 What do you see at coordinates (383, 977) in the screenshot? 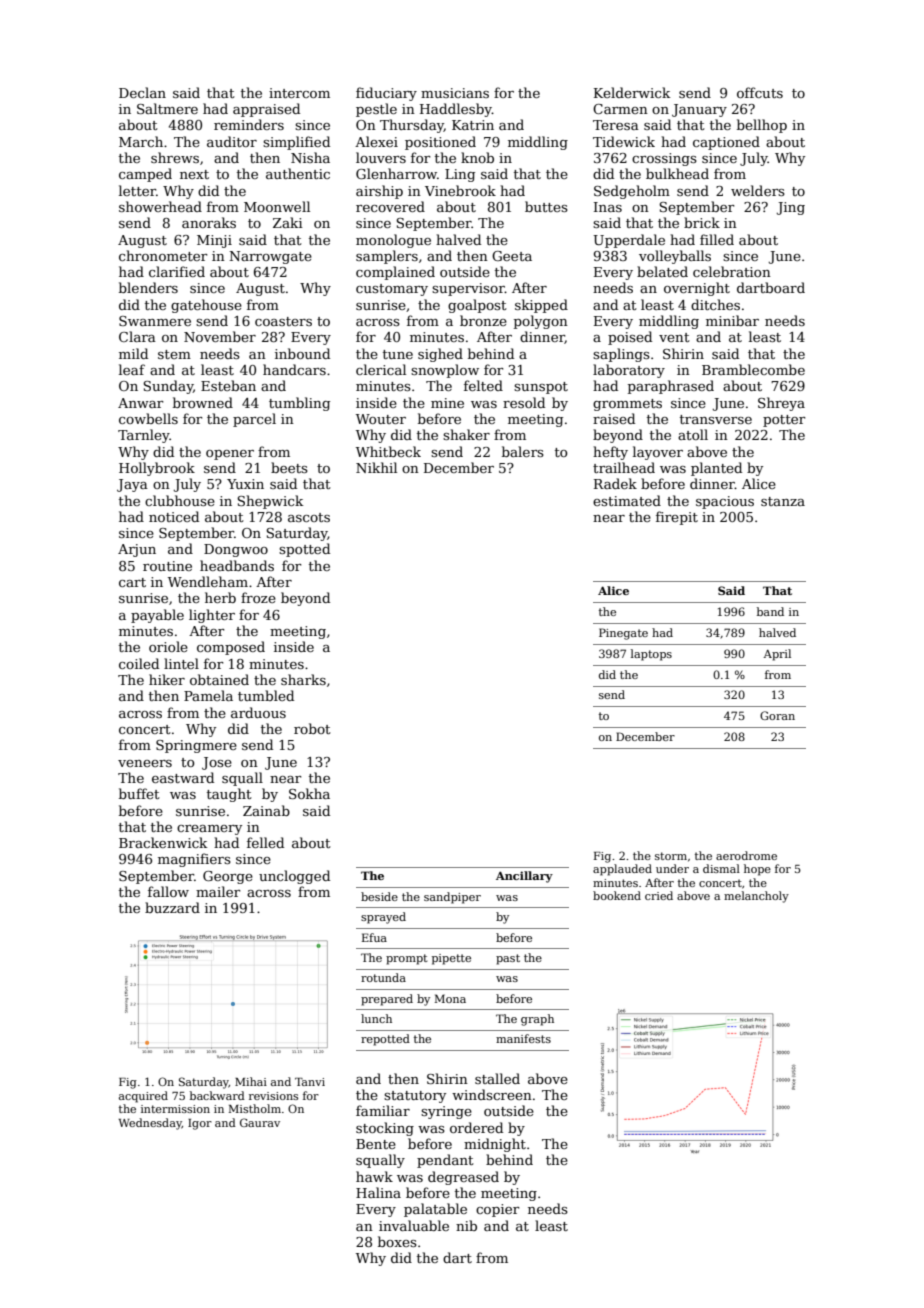
I see `rotunda` at bounding box center [383, 977].
